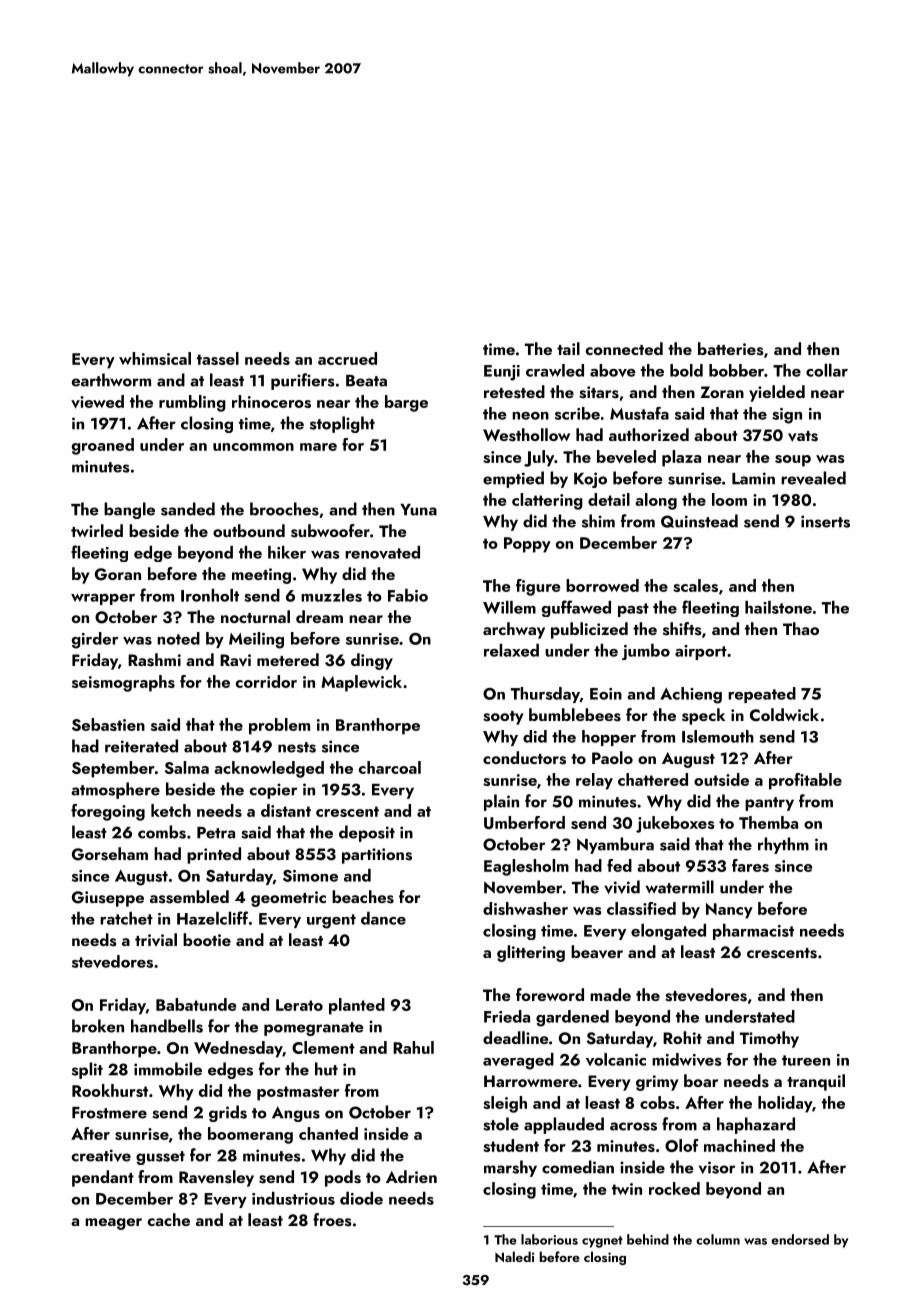 The image size is (924, 1308). I want to click on Rohit, so click(682, 1037).
